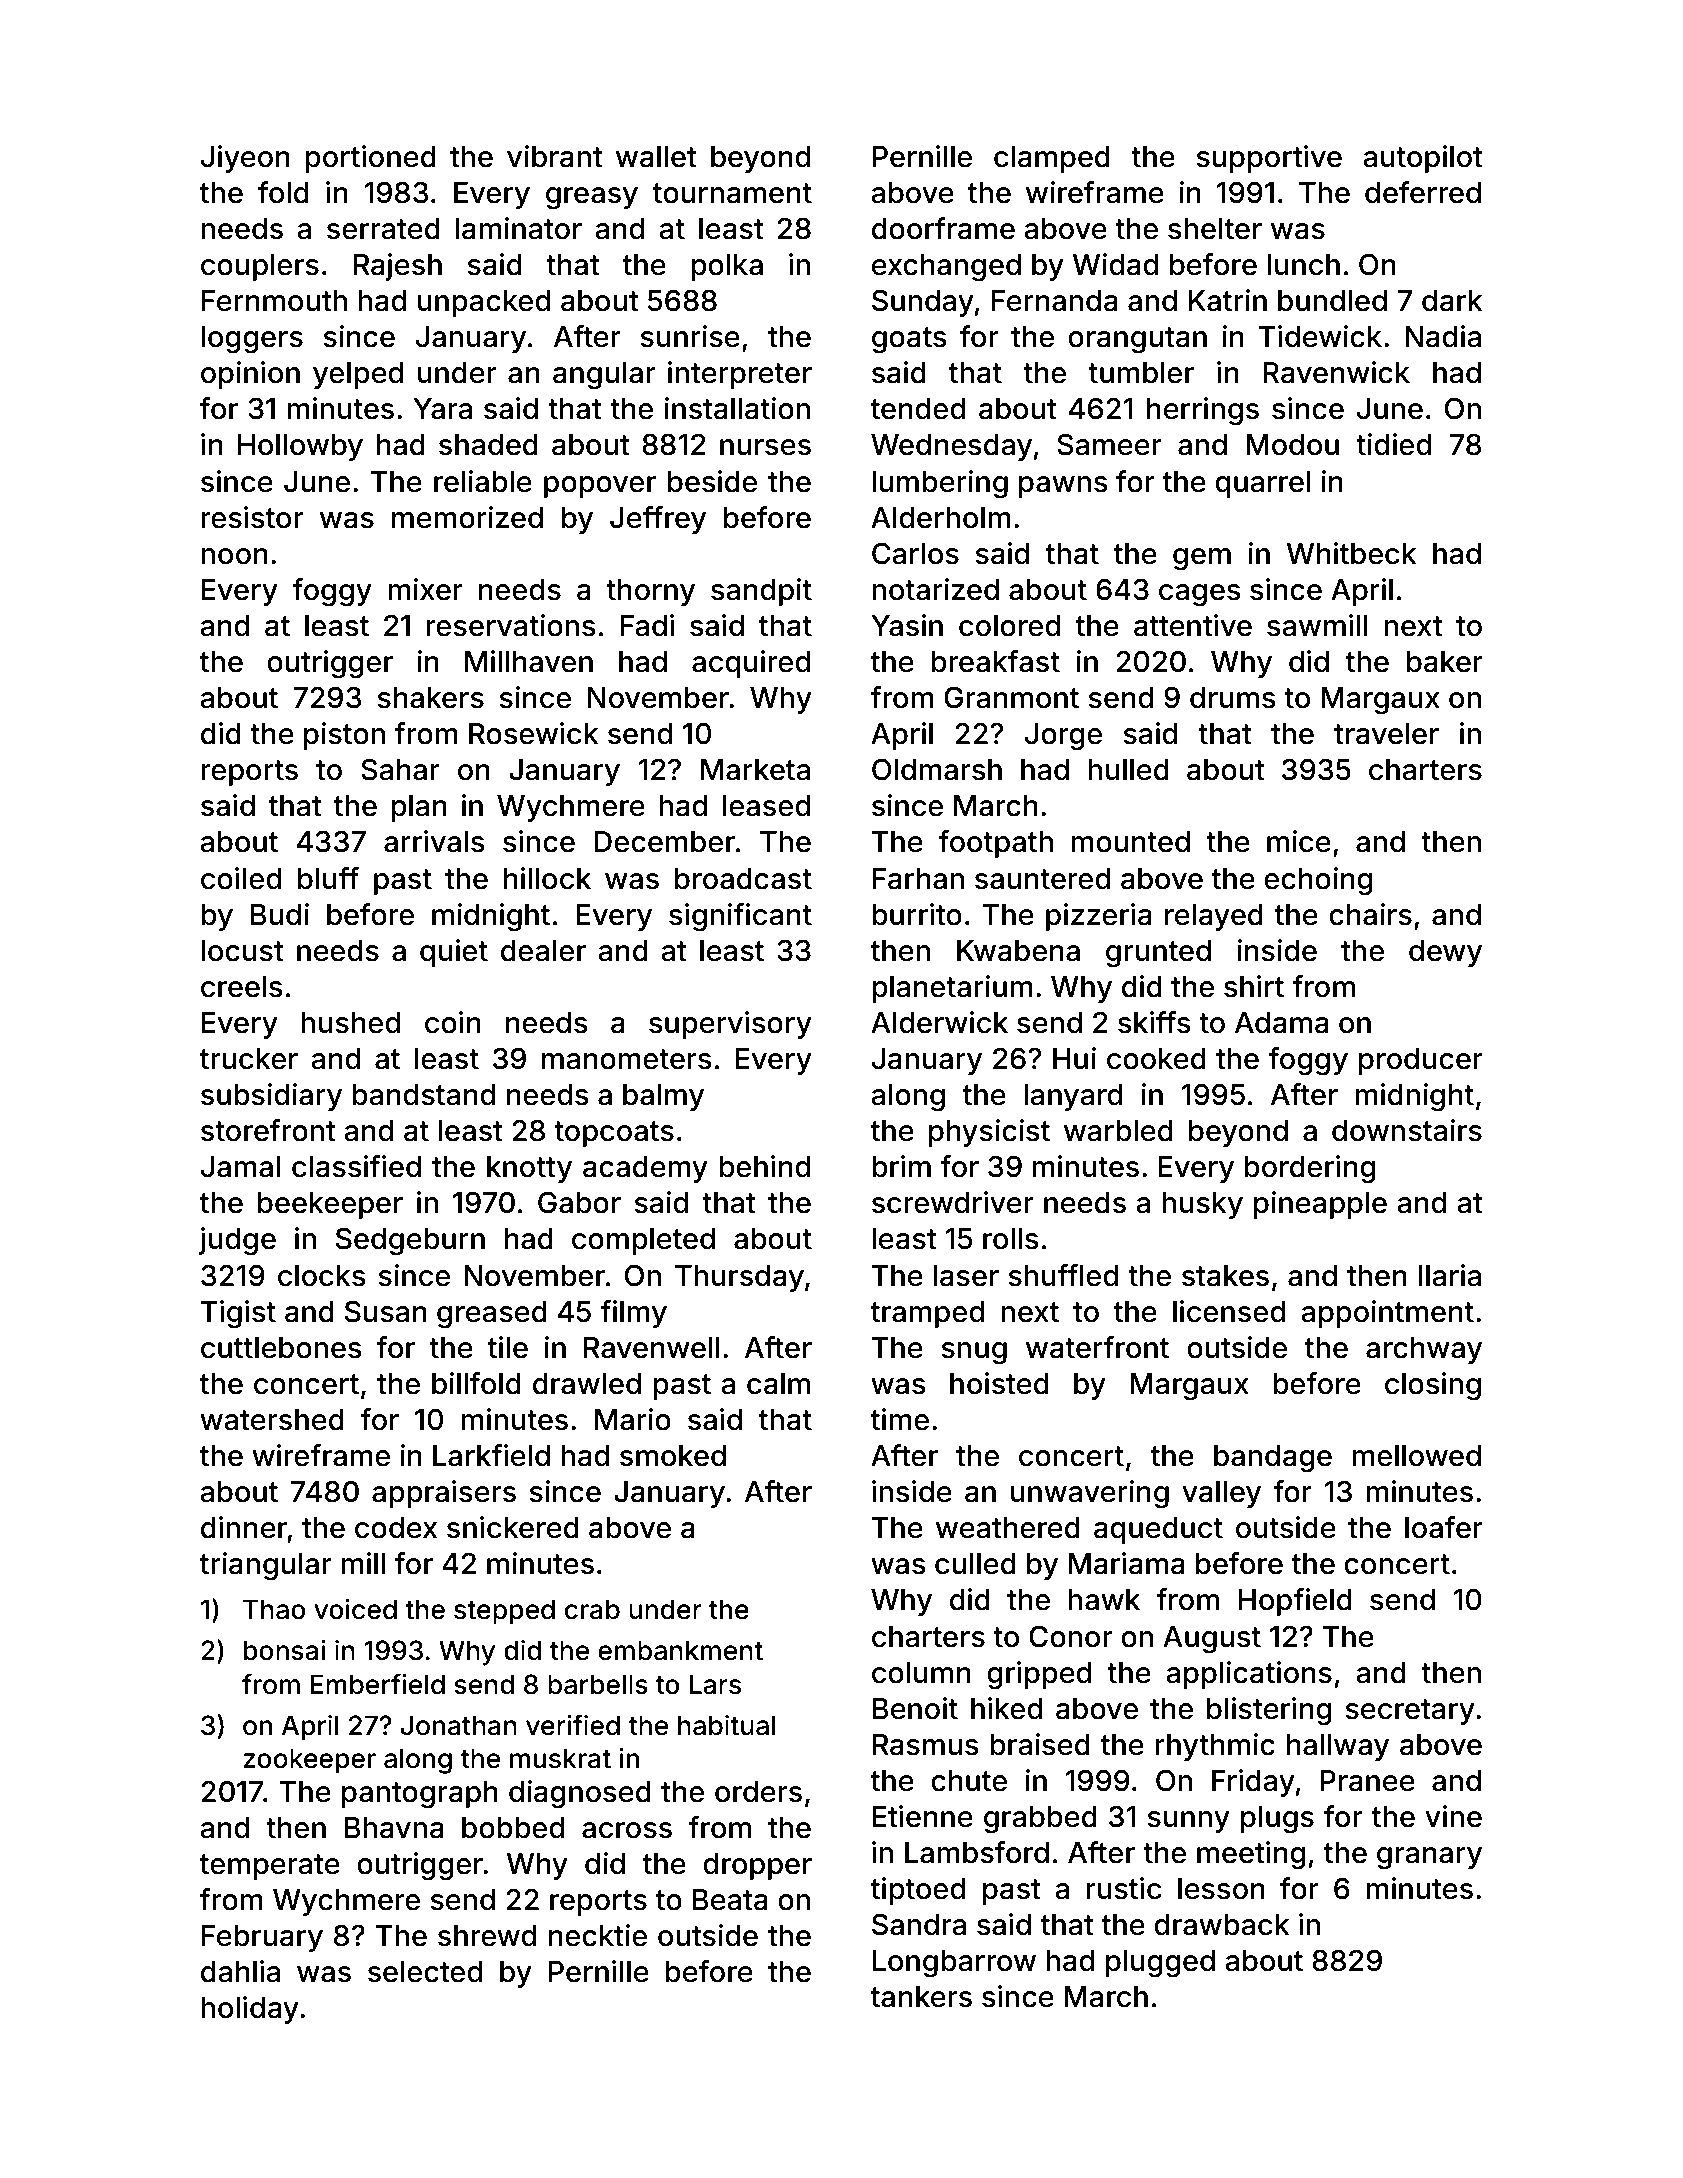 This page has height=2178, width=1683. What do you see at coordinates (1269, 159) in the page?
I see `supportive` at bounding box center [1269, 159].
